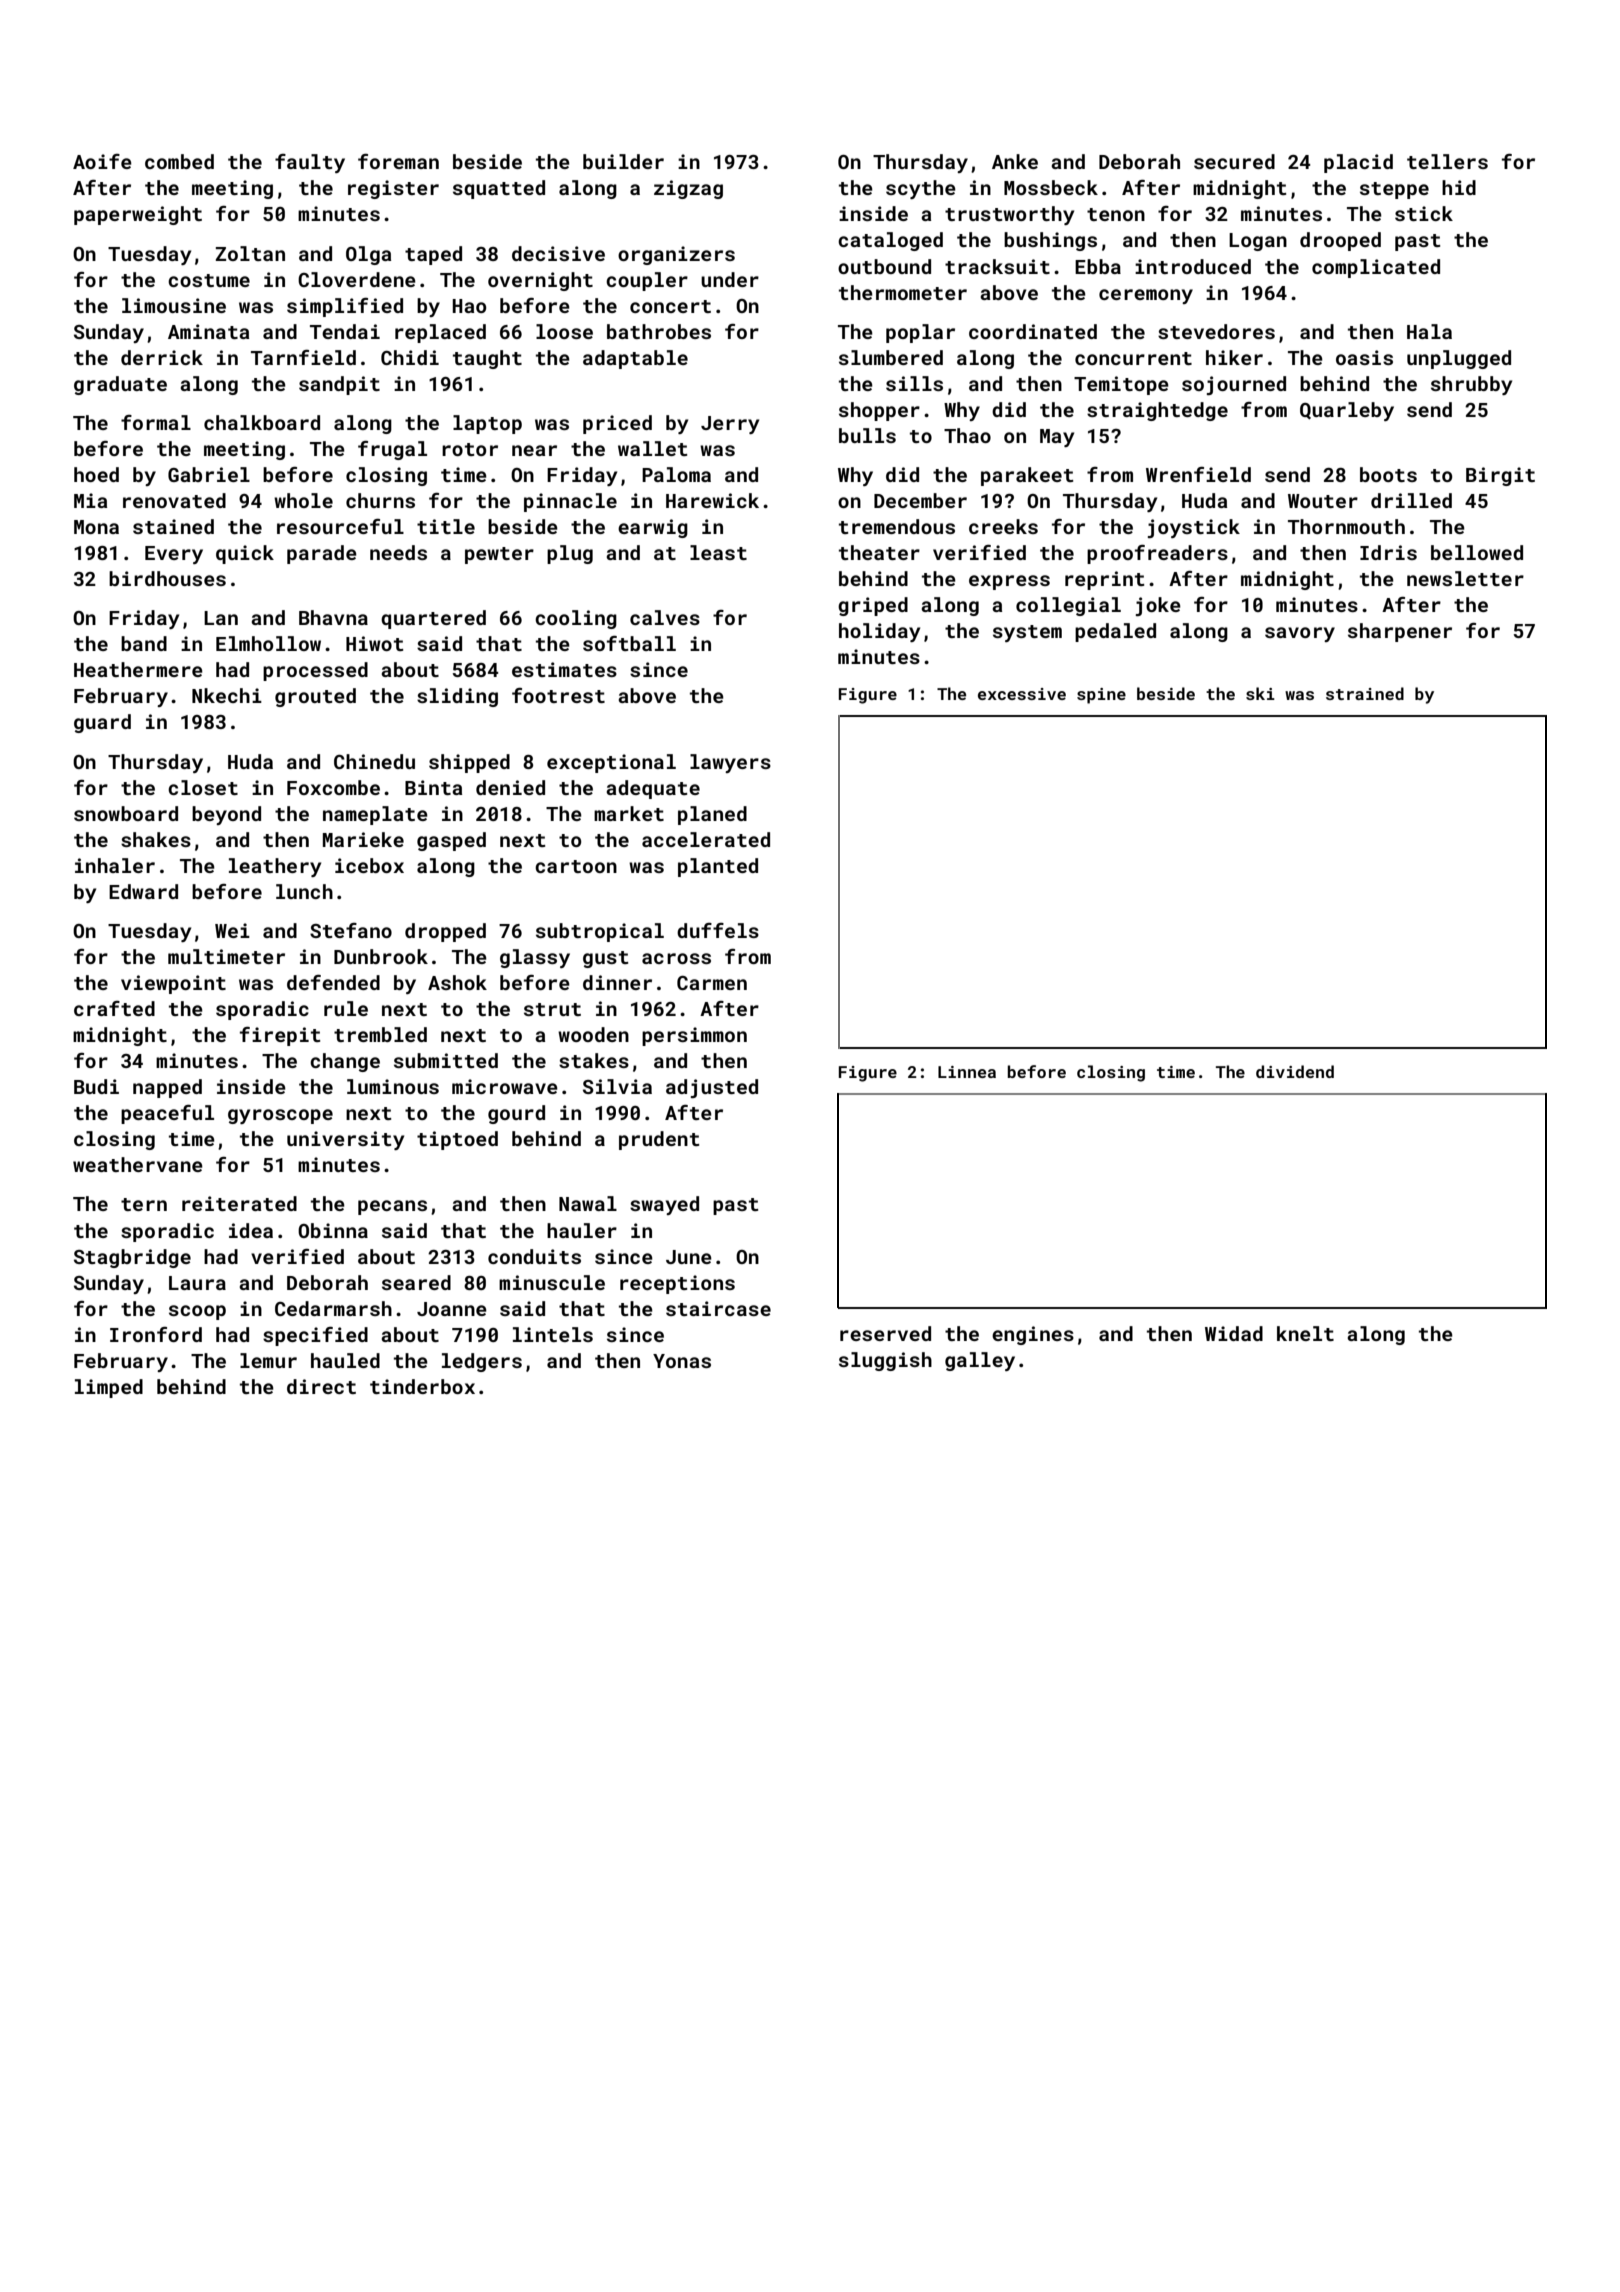 This screenshot has width=1620, height=2292. Describe the element at coordinates (96, 1086) in the screenshot. I see `Budi` at that location.
